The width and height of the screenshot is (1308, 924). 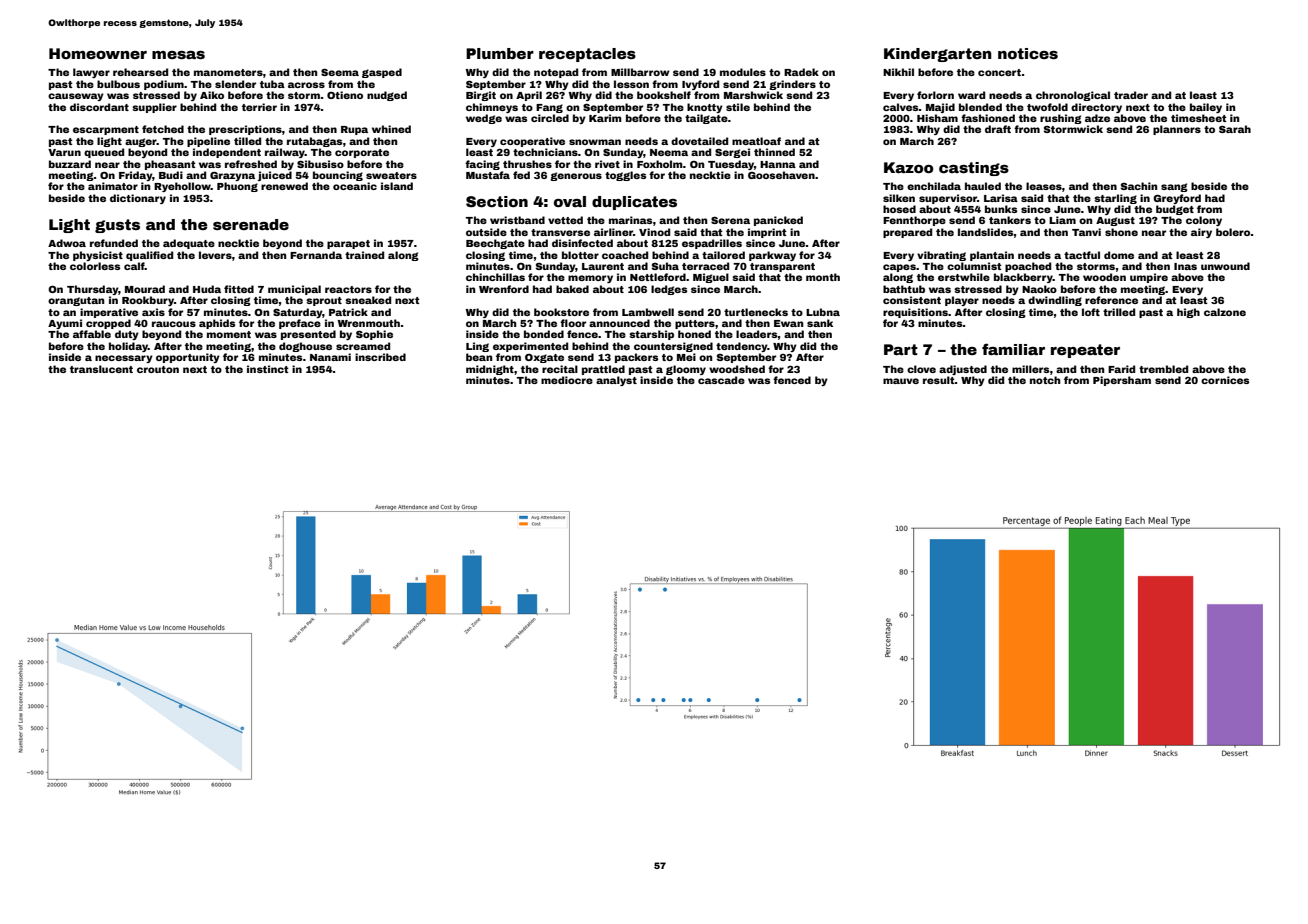 What do you see at coordinates (345, 95) in the screenshot?
I see `Otieno` at bounding box center [345, 95].
